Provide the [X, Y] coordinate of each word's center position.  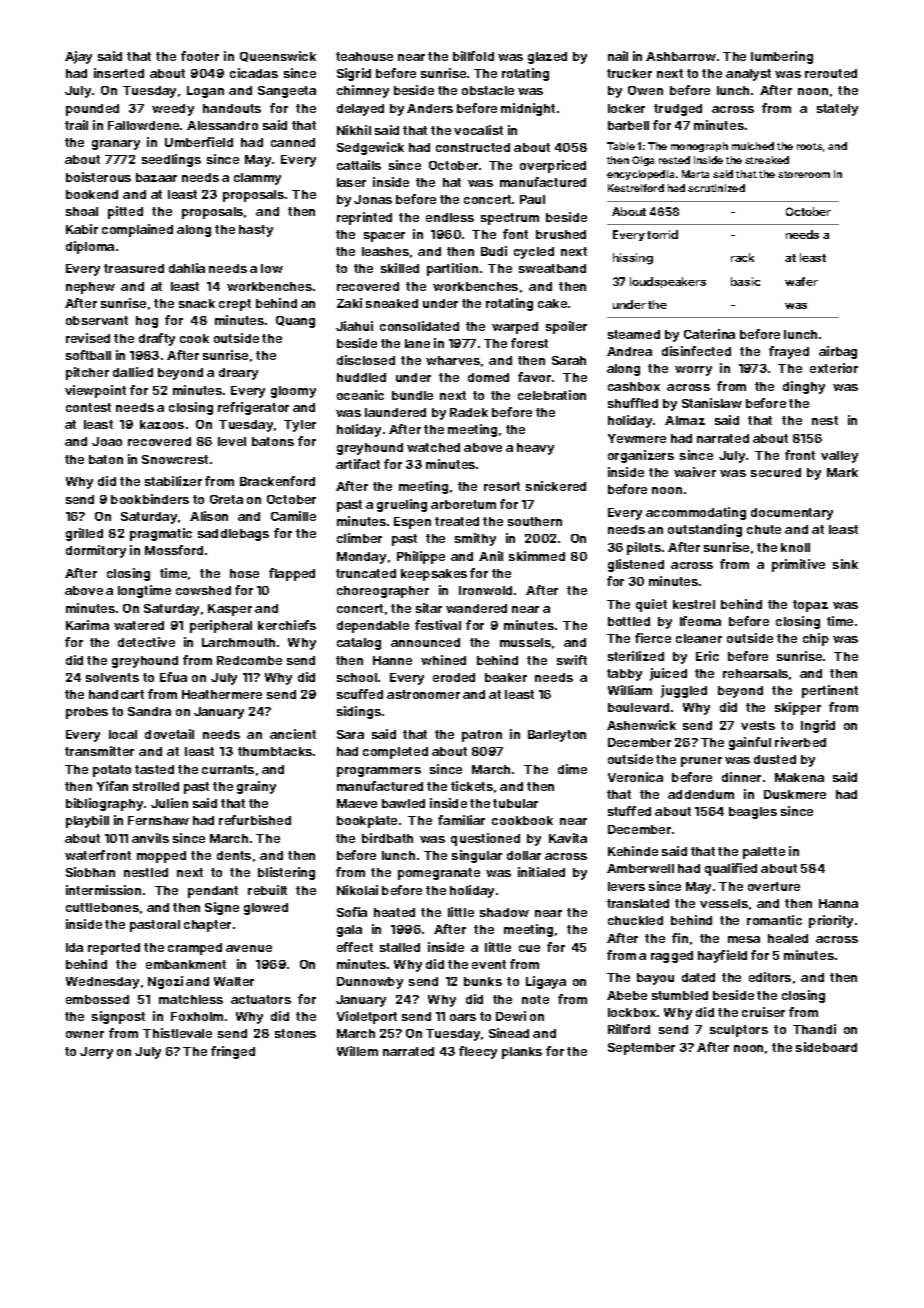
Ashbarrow [681, 56]
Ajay [78, 57]
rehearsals [755, 673]
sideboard [826, 1047]
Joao [107, 441]
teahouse [364, 56]
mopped [161, 857]
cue [529, 948]
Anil [491, 556]
